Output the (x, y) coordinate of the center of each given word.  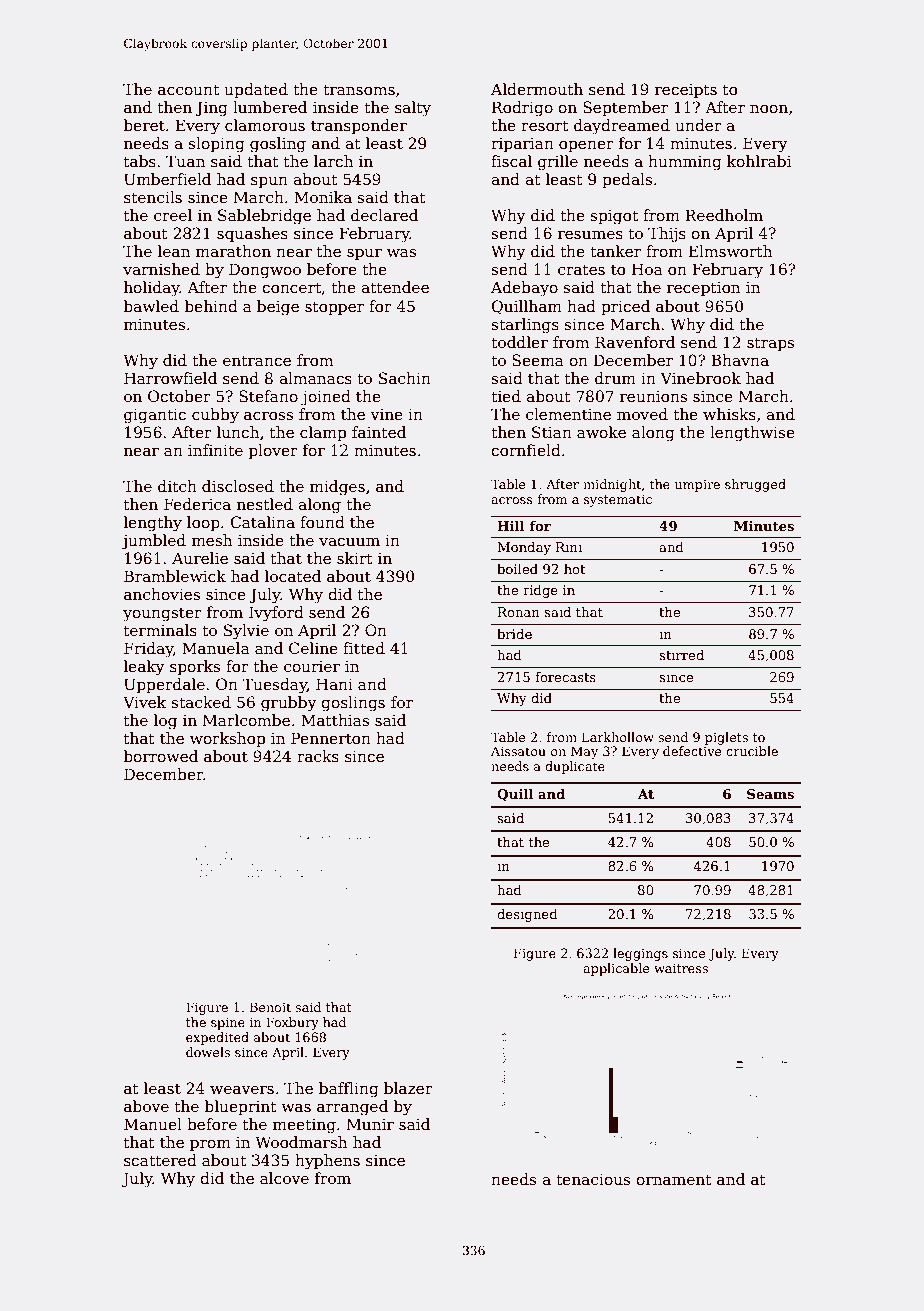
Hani (334, 684)
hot (574, 569)
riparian (522, 145)
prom (210, 1145)
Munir (370, 1124)
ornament (674, 1179)
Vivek (144, 702)
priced (625, 307)
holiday (152, 289)
